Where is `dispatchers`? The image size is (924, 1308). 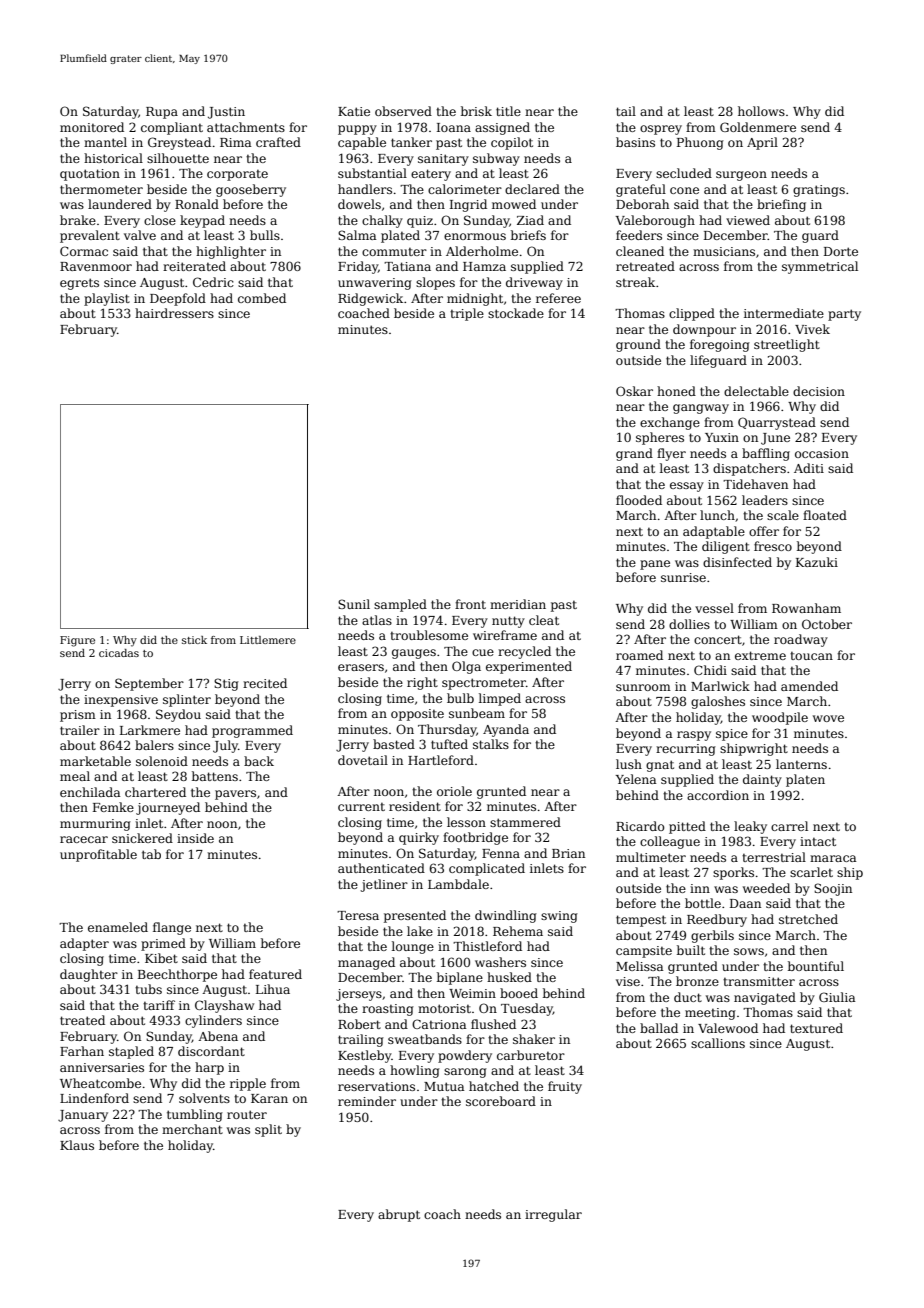 dispatchers is located at coordinates (749, 469).
